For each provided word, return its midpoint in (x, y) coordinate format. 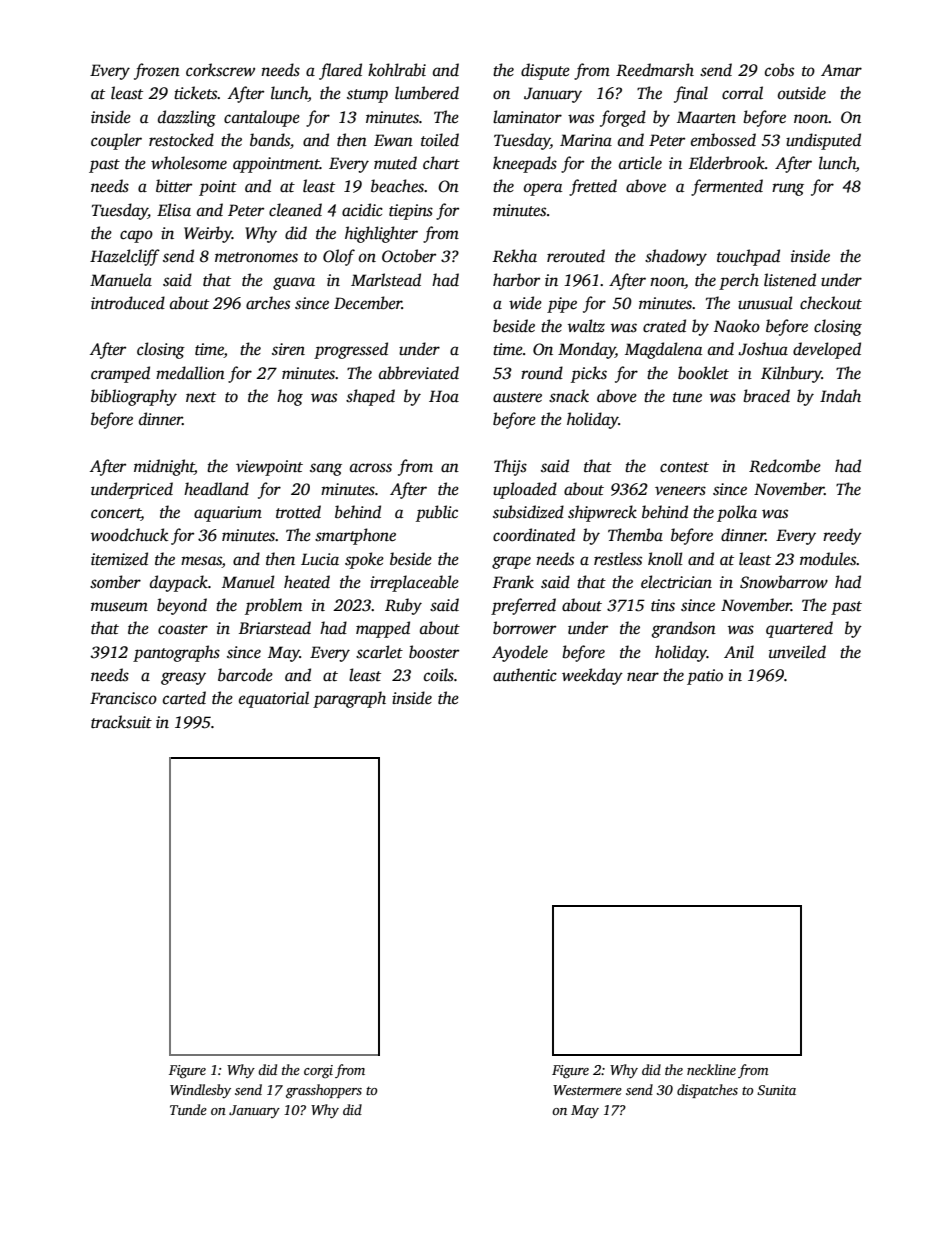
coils (439, 675)
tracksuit (121, 722)
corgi (318, 1071)
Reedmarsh (655, 70)
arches (268, 303)
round (542, 373)
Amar (841, 70)
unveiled (797, 652)
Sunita (776, 1090)
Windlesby (200, 1091)
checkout (831, 303)
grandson (683, 629)
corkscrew (220, 70)
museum (119, 607)
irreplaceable (414, 583)
